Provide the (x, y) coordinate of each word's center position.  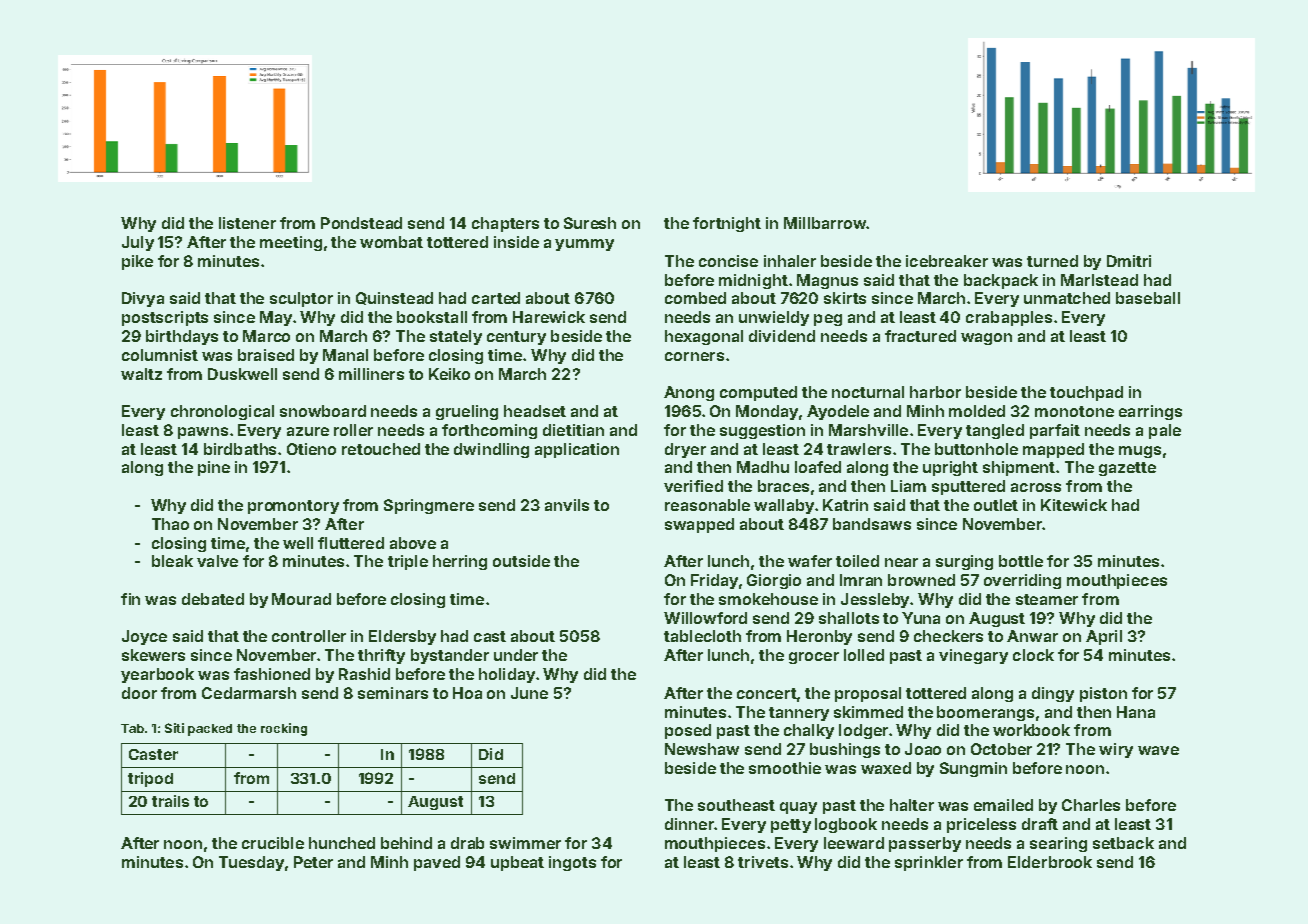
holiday (507, 675)
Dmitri (1129, 261)
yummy (584, 245)
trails (170, 801)
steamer (1047, 599)
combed (695, 298)
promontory (293, 507)
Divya (143, 299)
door (139, 693)
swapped (699, 525)
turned (1052, 261)
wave (1158, 750)
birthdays (182, 337)
